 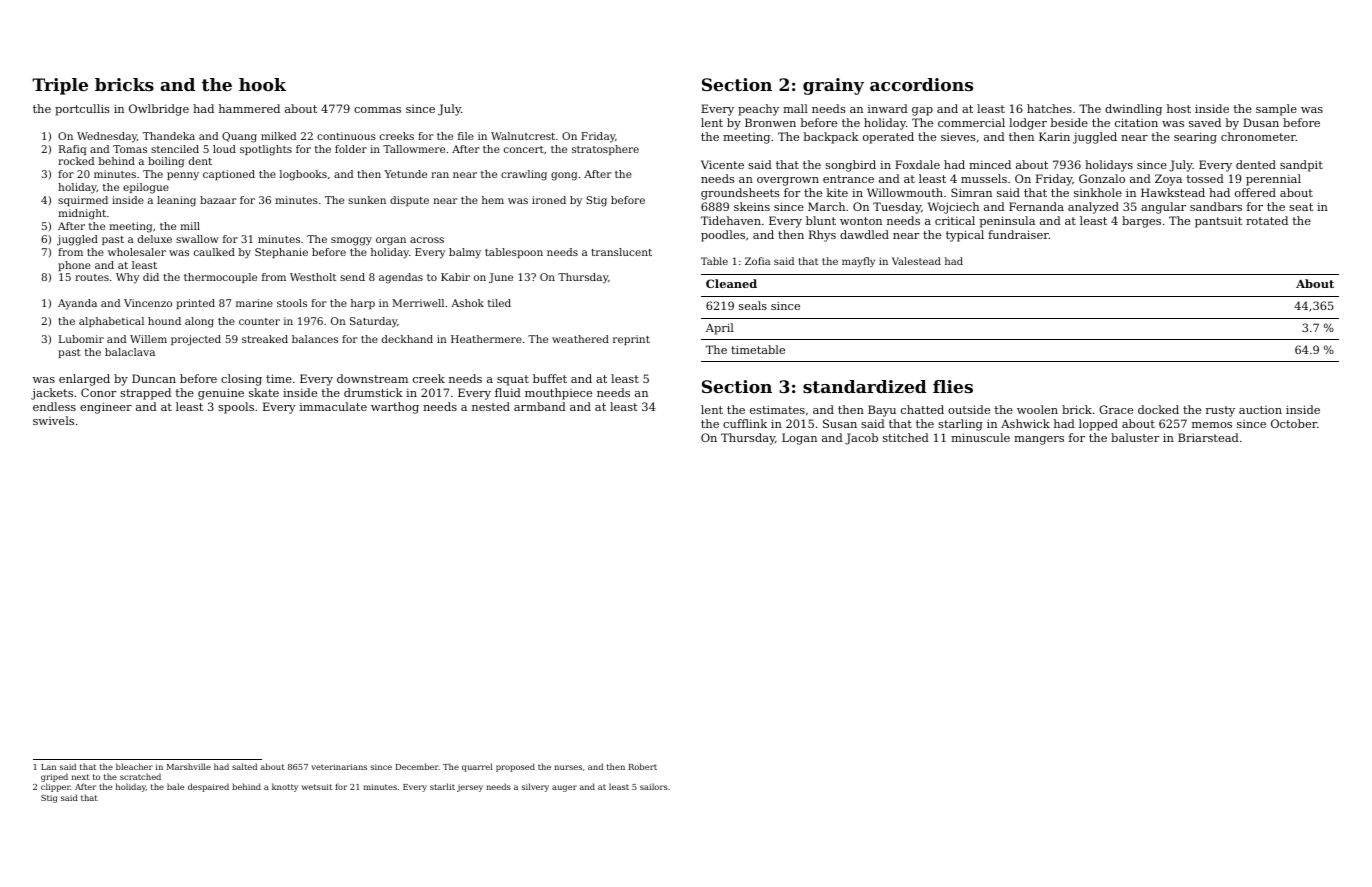 What do you see at coordinates (1102, 178) in the image?
I see `Gonzalo` at bounding box center [1102, 178].
